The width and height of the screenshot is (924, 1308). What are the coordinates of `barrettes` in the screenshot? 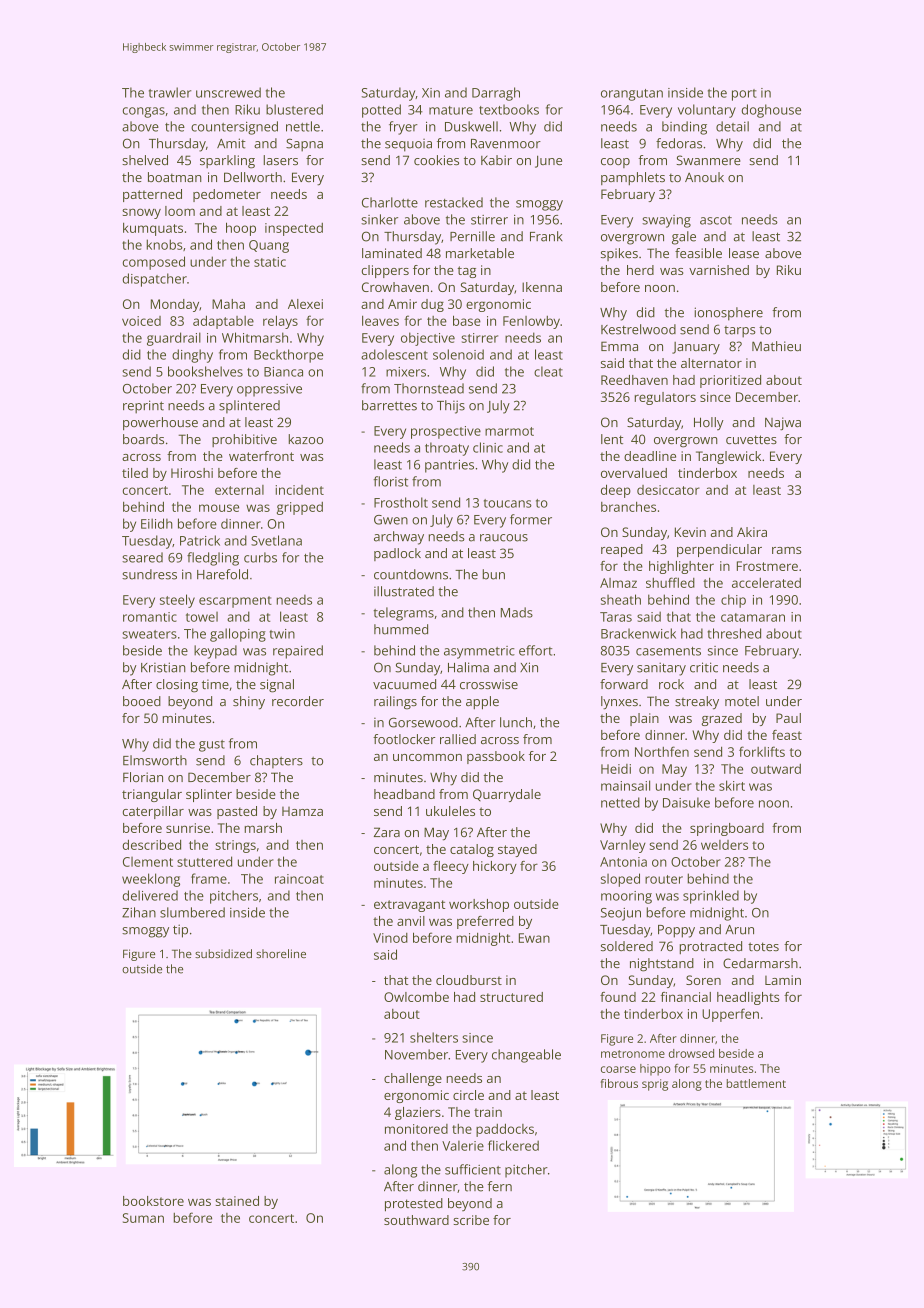 It's located at (389, 405).
